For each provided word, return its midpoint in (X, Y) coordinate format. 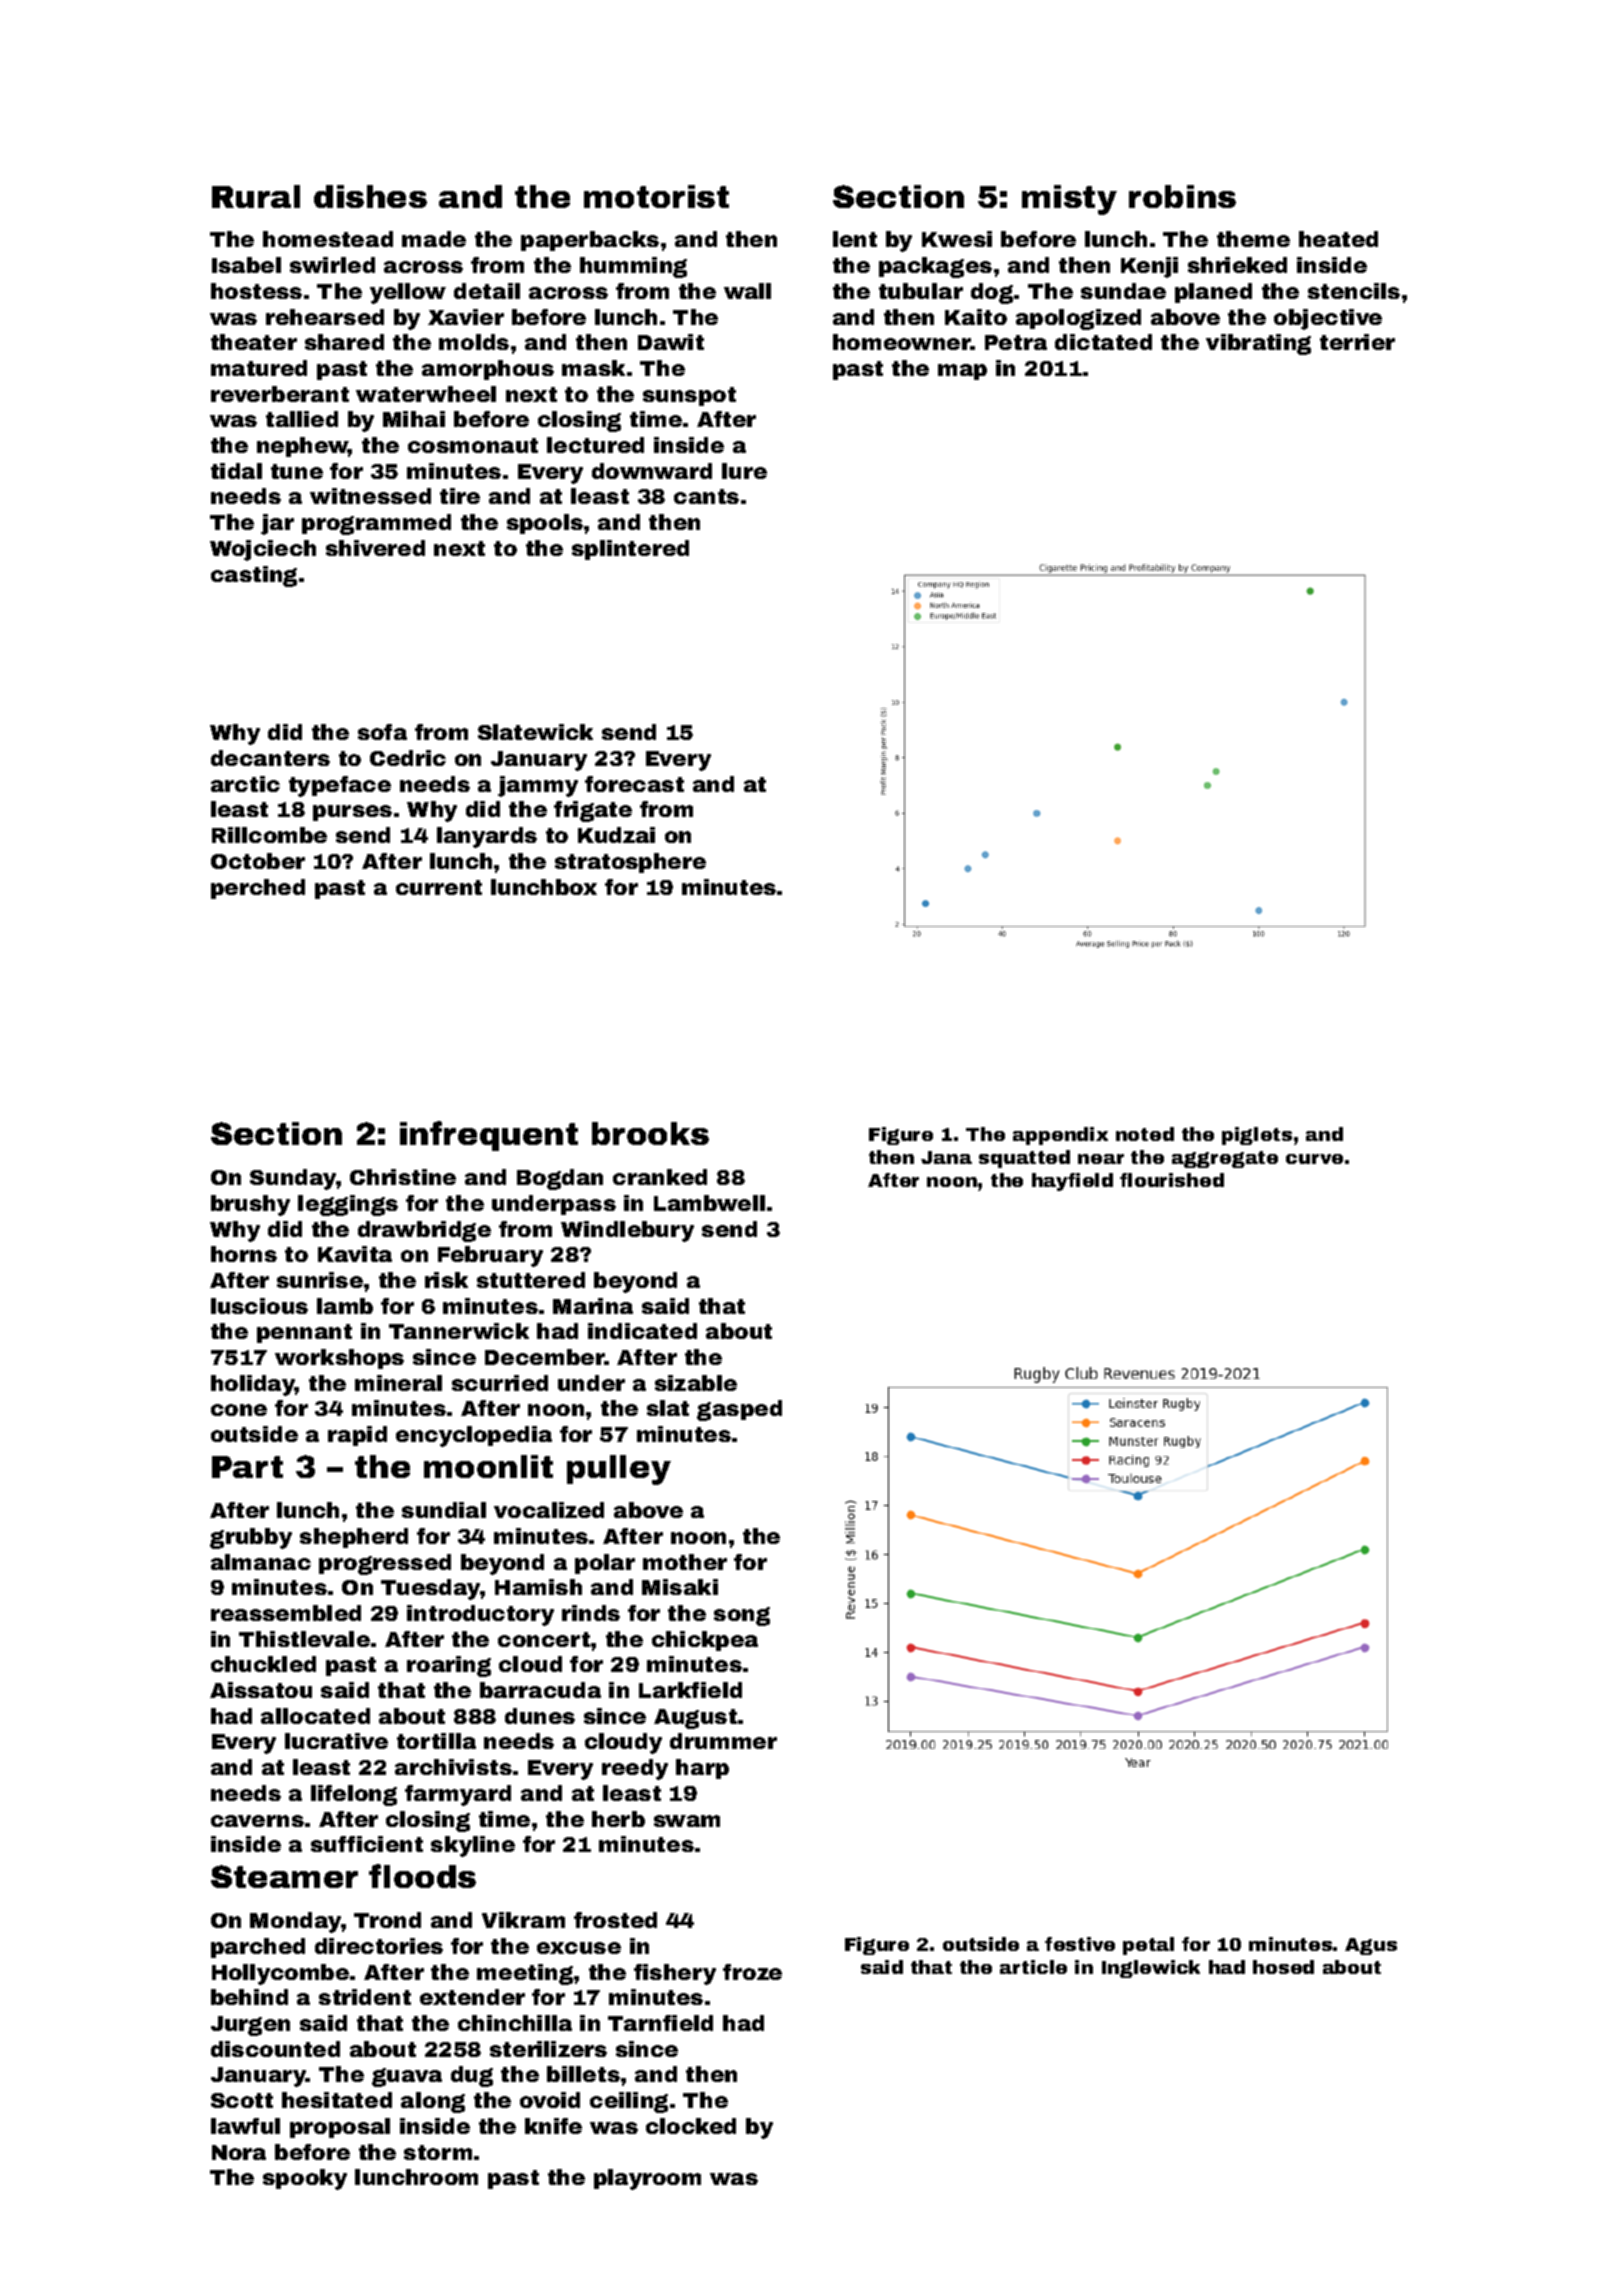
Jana (946, 1157)
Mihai (414, 419)
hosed (1283, 1967)
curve (1314, 1159)
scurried (500, 1383)
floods (422, 1876)
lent (855, 239)
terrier (1357, 342)
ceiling (629, 2102)
